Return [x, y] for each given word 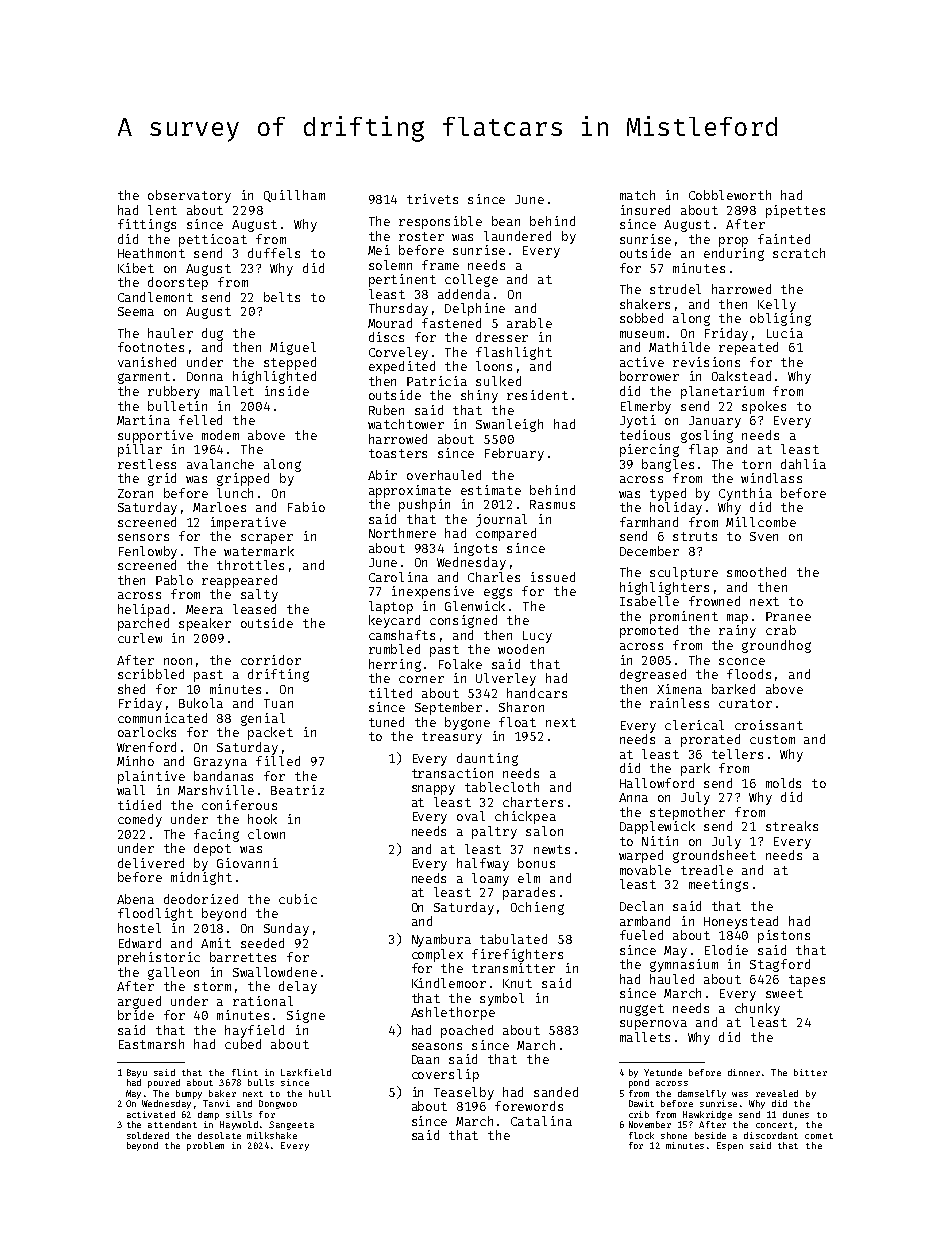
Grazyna [220, 763]
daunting [487, 759]
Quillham [294, 196]
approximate [410, 491]
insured [645, 210]
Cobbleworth [730, 195]
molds [783, 783]
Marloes [219, 507]
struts [695, 536]
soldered [148, 1135]
